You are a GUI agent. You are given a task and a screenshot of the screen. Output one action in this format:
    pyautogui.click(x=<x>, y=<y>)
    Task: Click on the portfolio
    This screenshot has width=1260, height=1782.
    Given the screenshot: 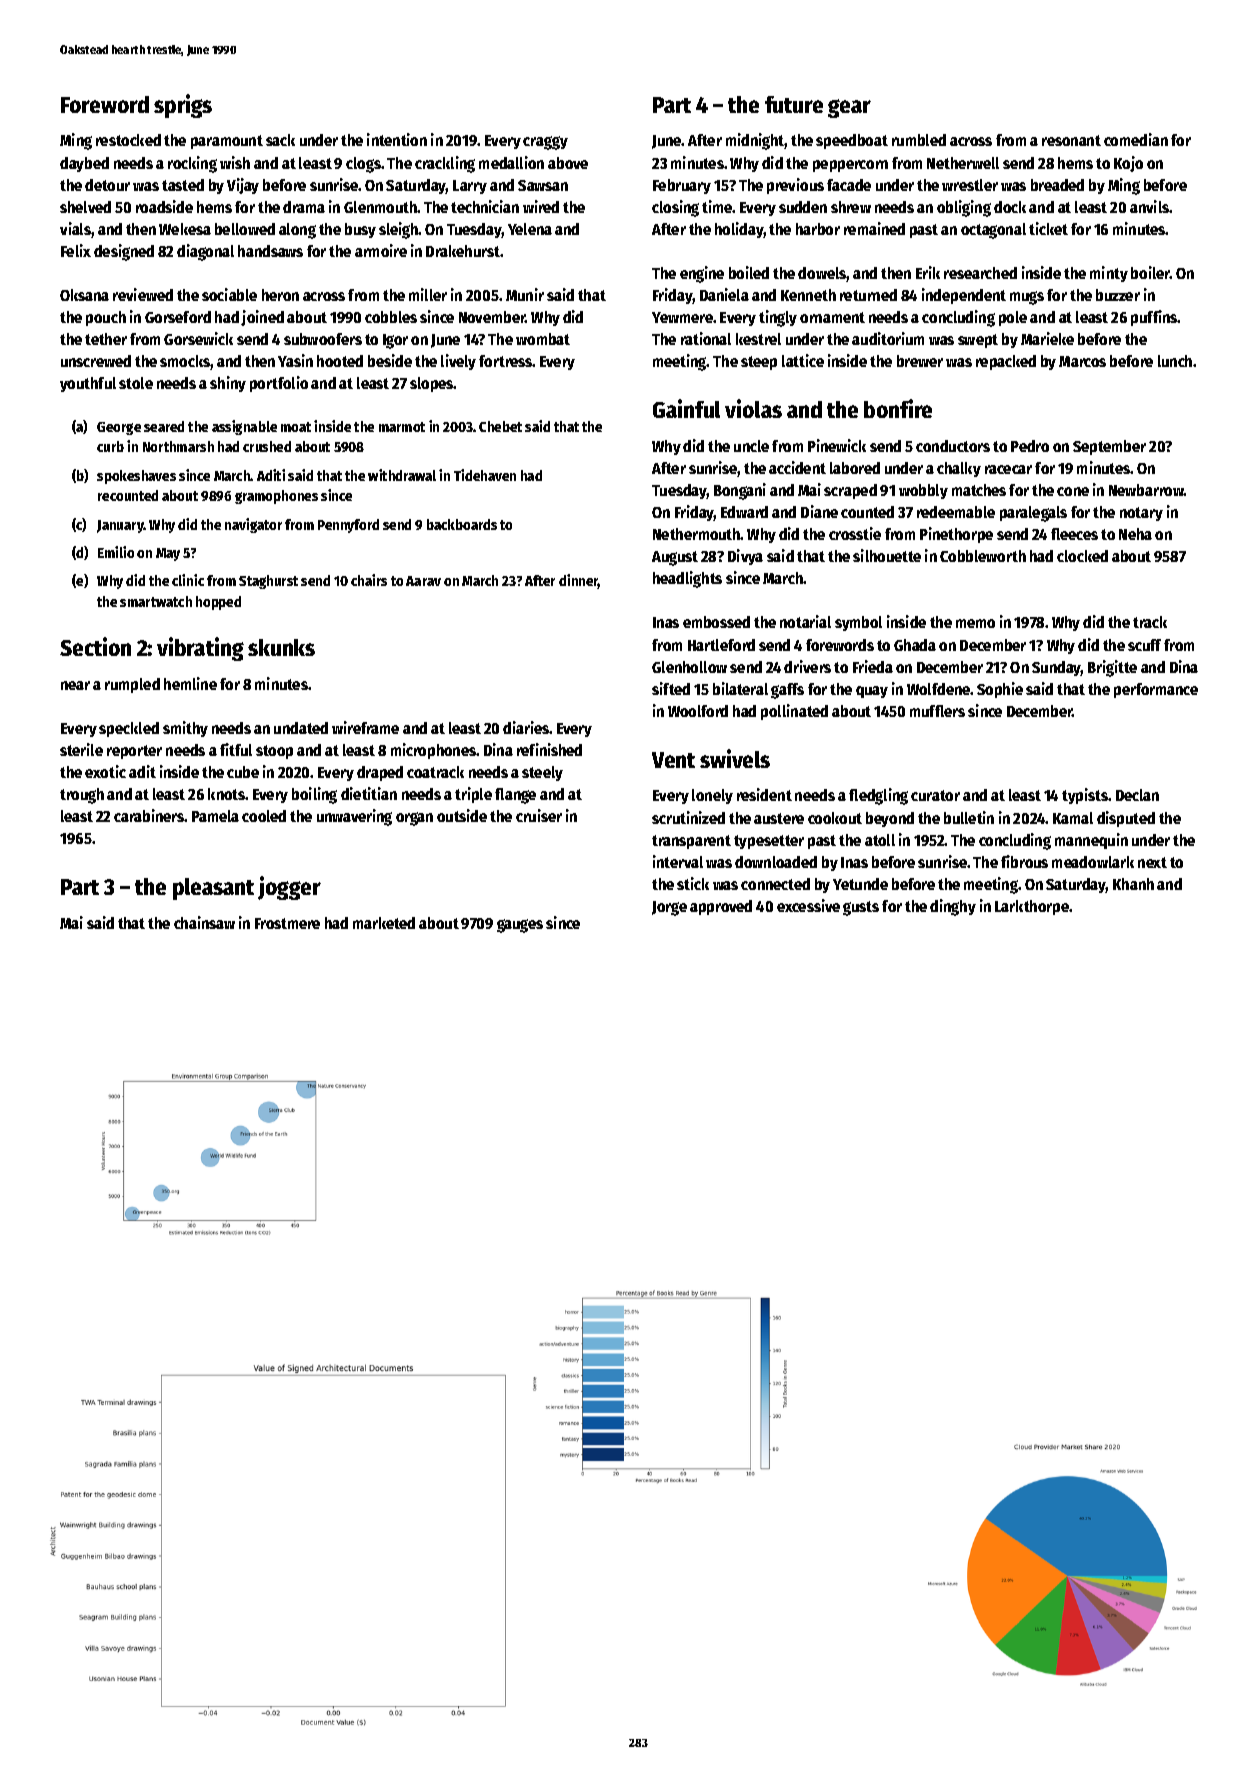 What is the action you would take?
    pyautogui.click(x=279, y=384)
